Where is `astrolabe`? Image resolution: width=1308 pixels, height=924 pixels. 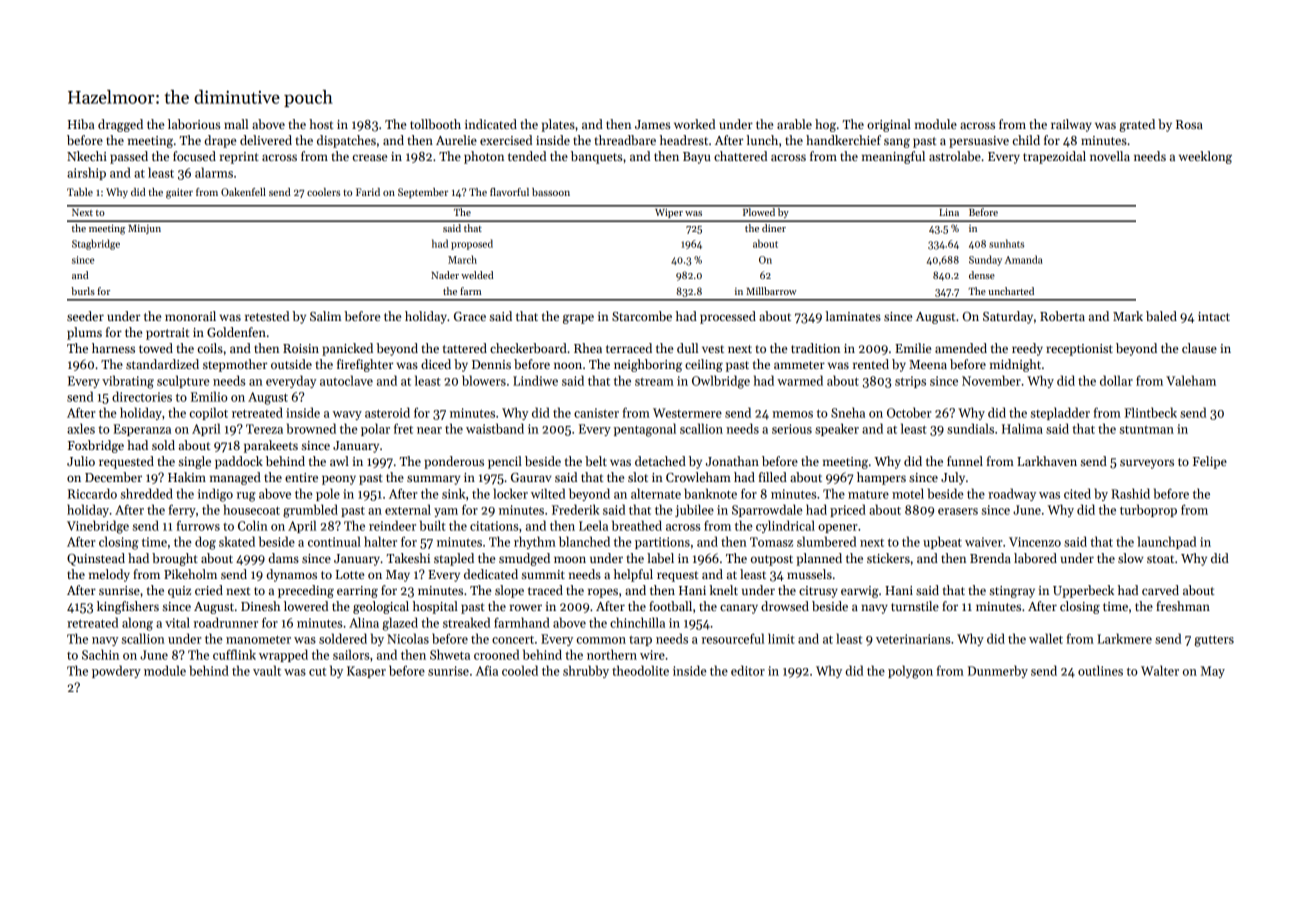
astrolabe is located at coordinates (955, 156).
